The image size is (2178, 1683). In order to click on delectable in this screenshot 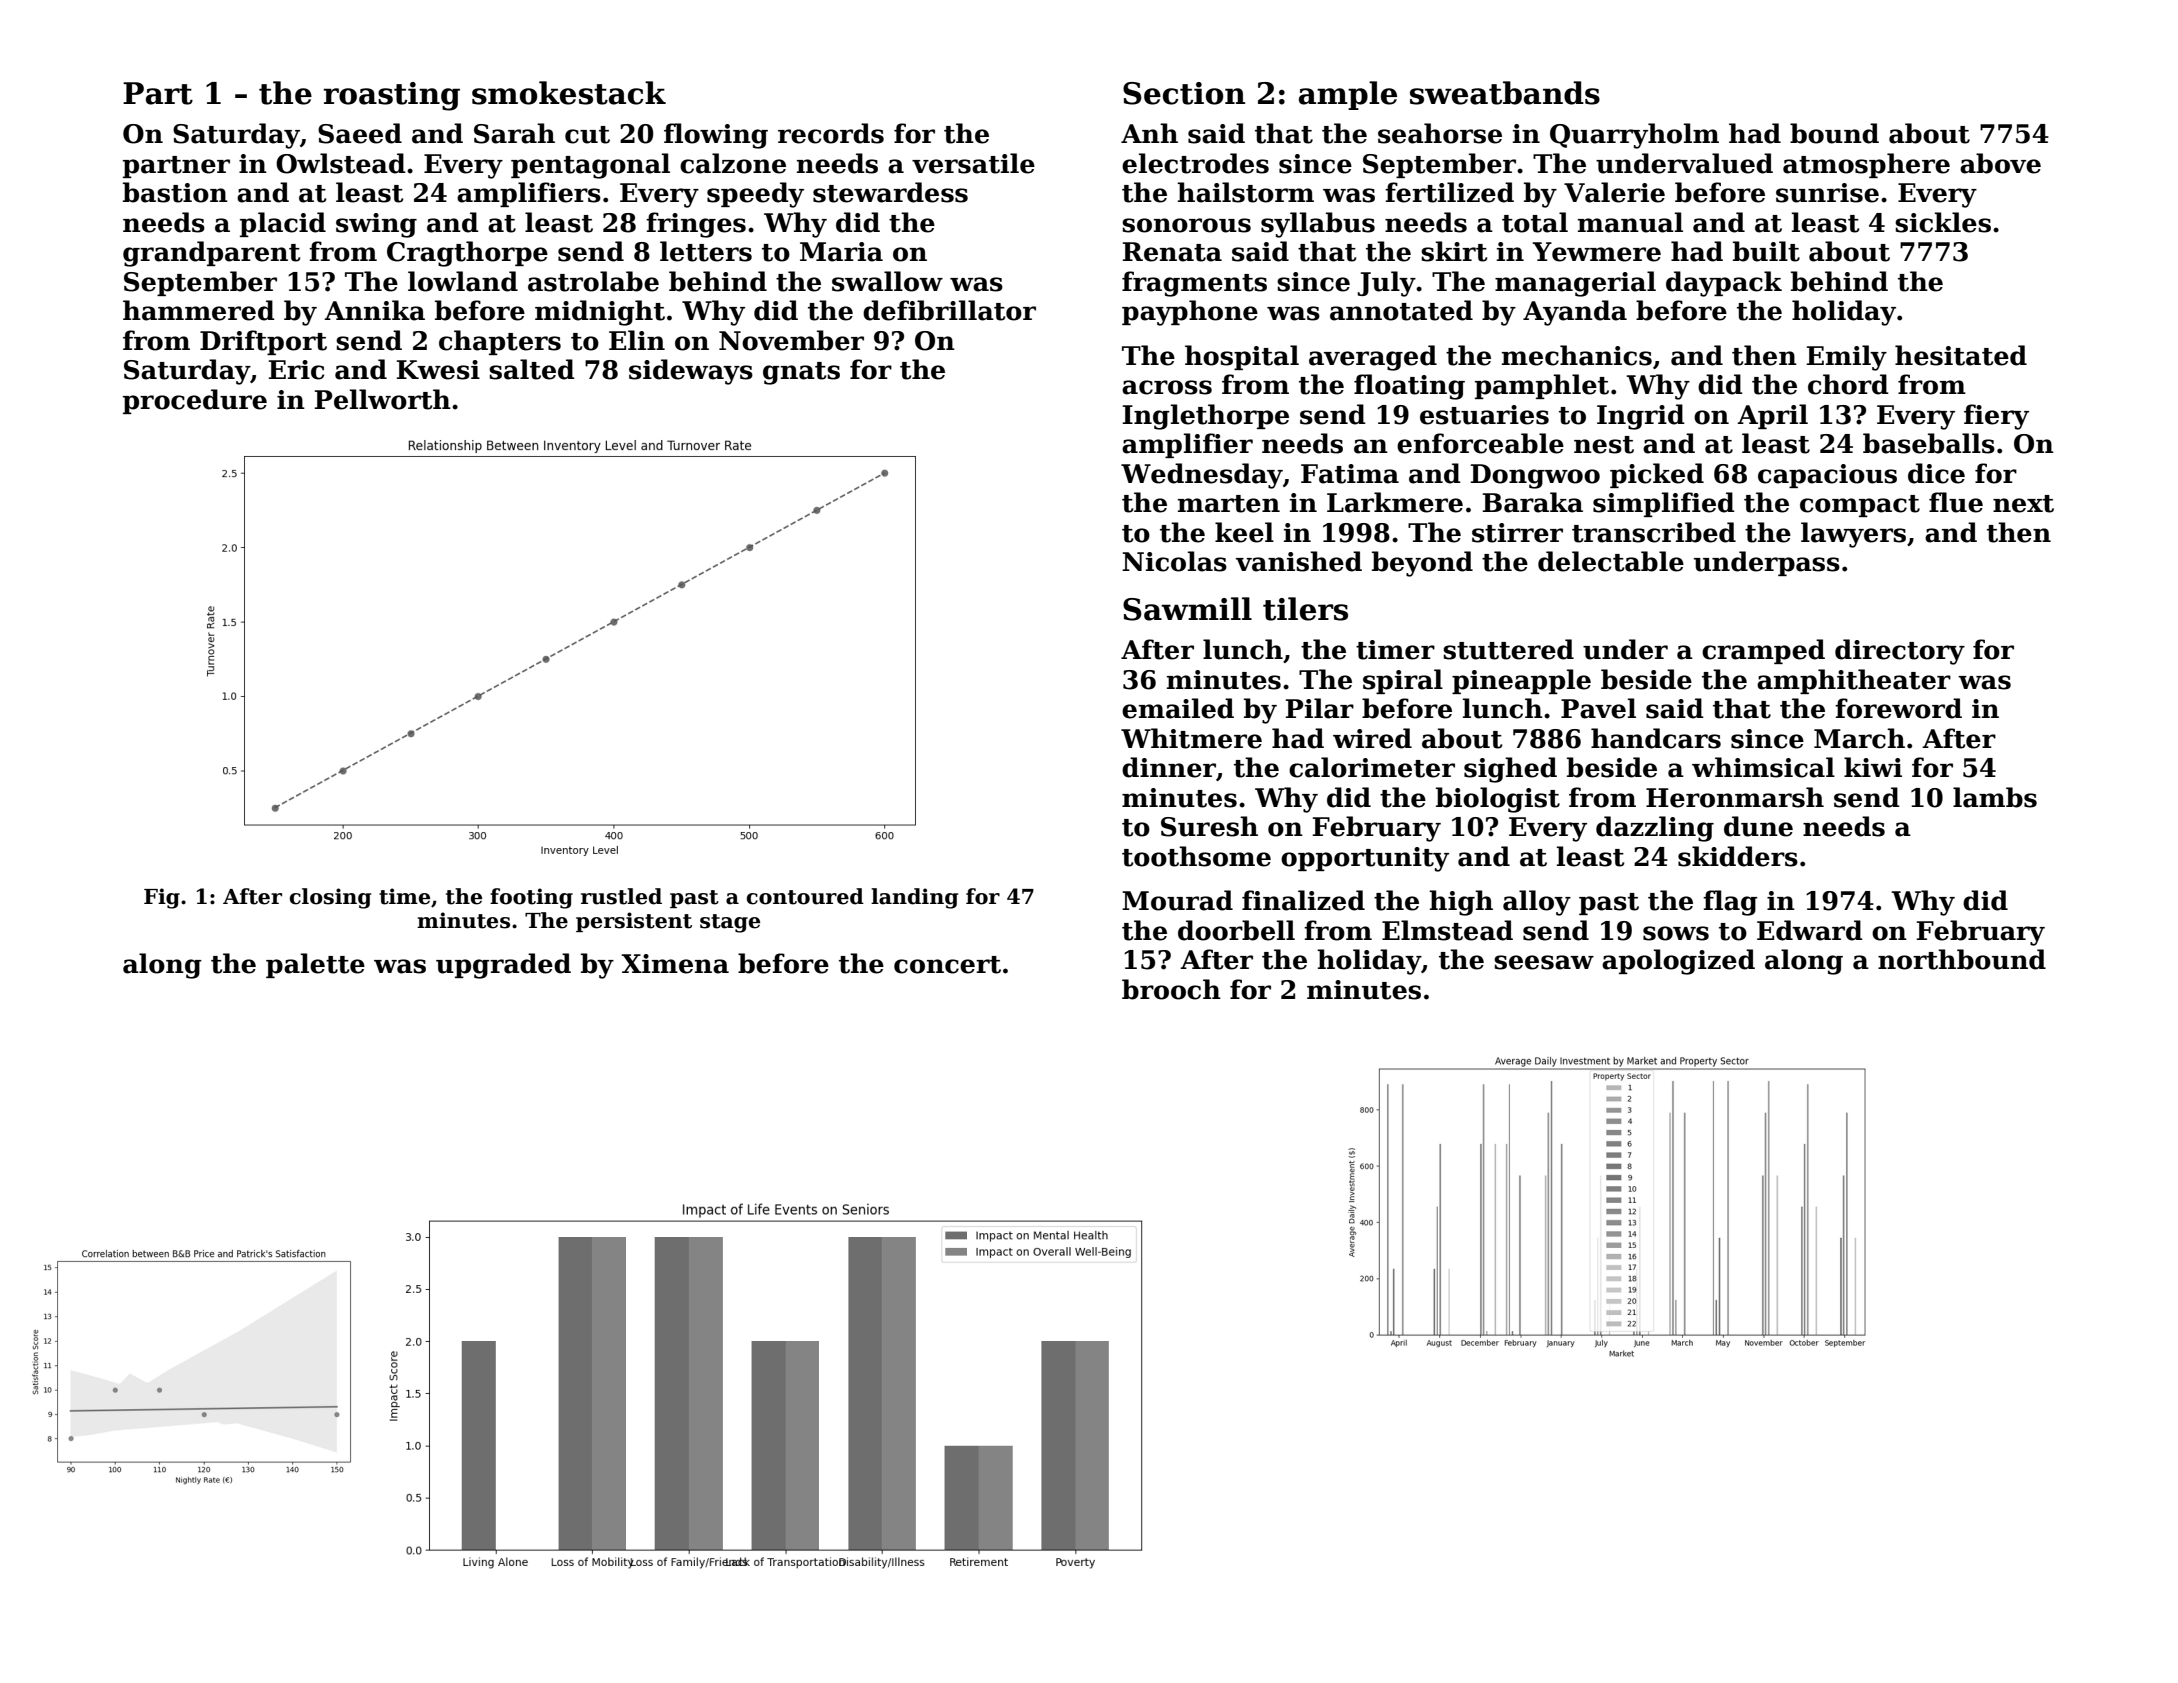, I will do `click(1611, 561)`.
